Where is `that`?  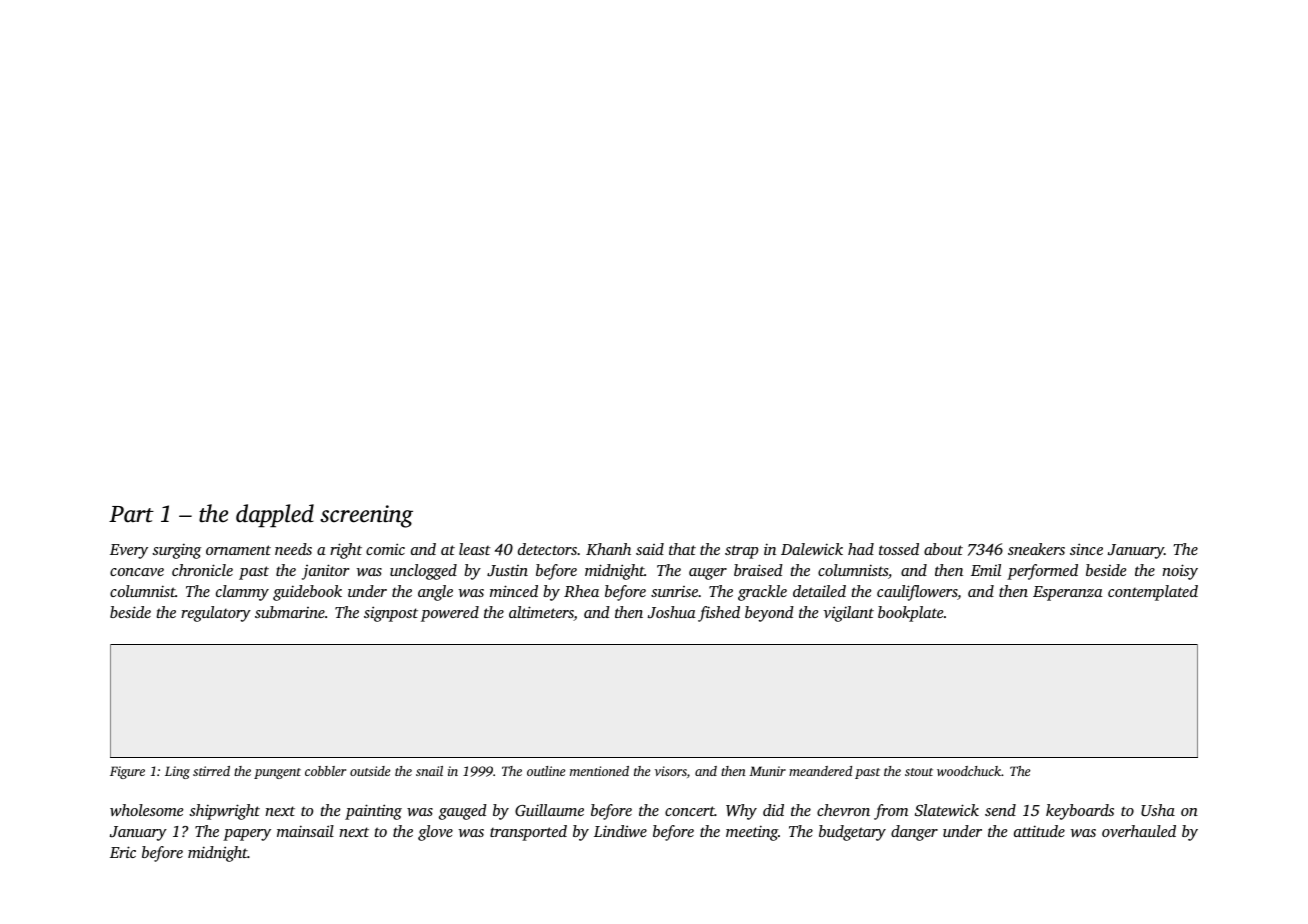
that is located at coordinates (682, 549).
